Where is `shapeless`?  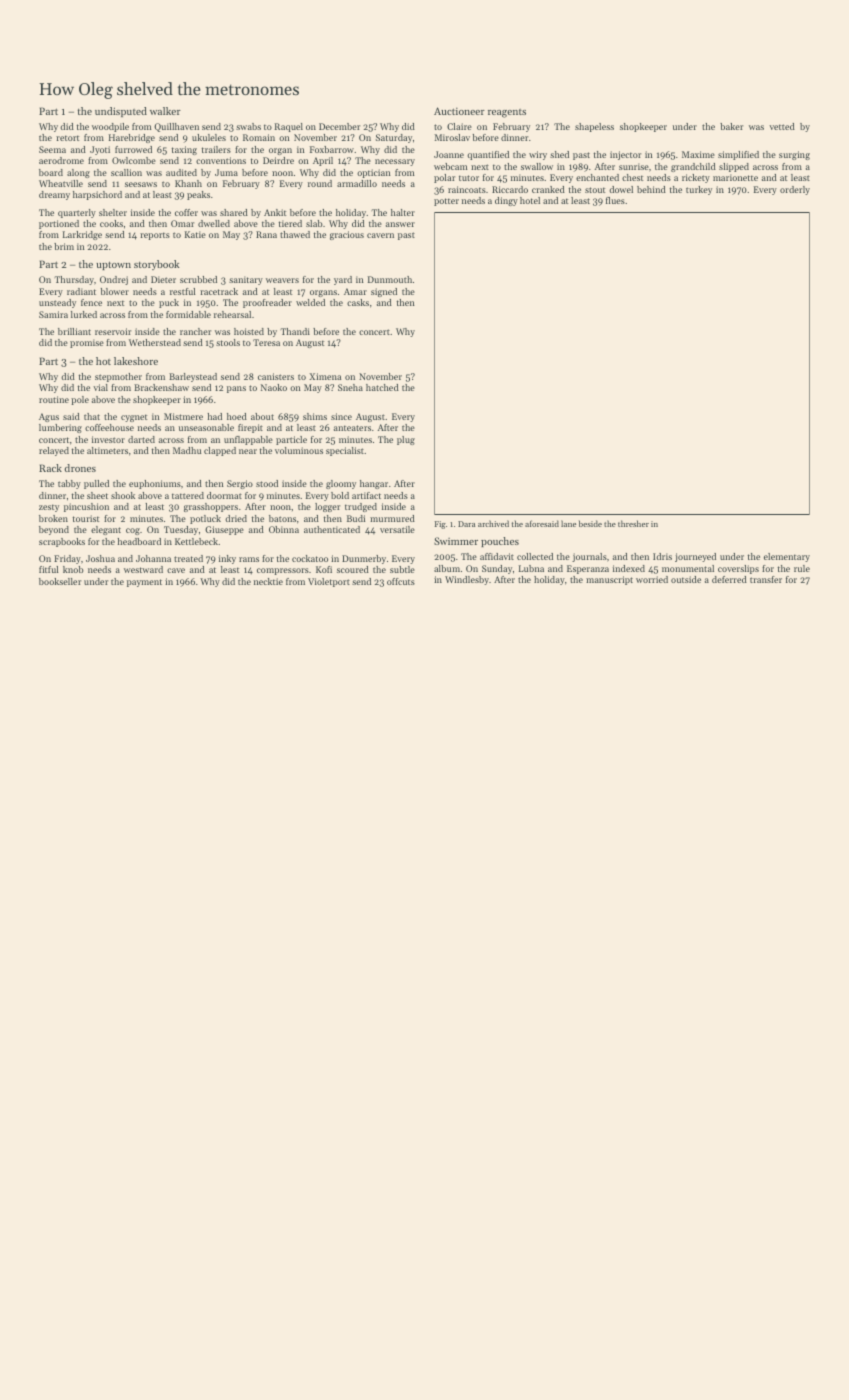 shapeless is located at coordinates (594, 127).
